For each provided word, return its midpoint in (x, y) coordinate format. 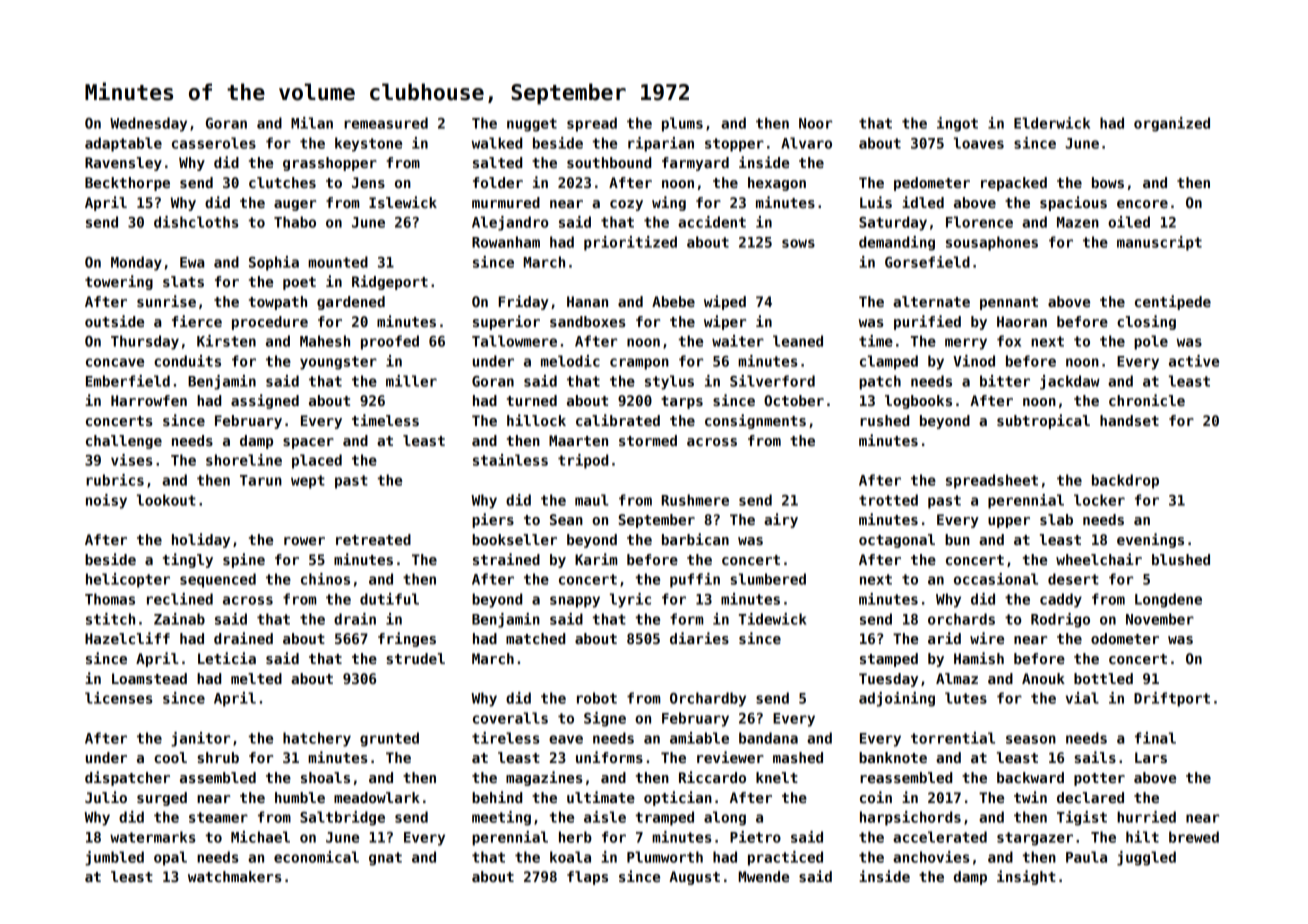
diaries (699, 638)
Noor (815, 123)
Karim (596, 559)
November (1160, 619)
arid (944, 638)
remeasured (386, 123)
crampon (639, 364)
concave (115, 362)
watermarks (153, 837)
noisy (106, 501)
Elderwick (1052, 123)
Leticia (227, 658)
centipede (1173, 302)
